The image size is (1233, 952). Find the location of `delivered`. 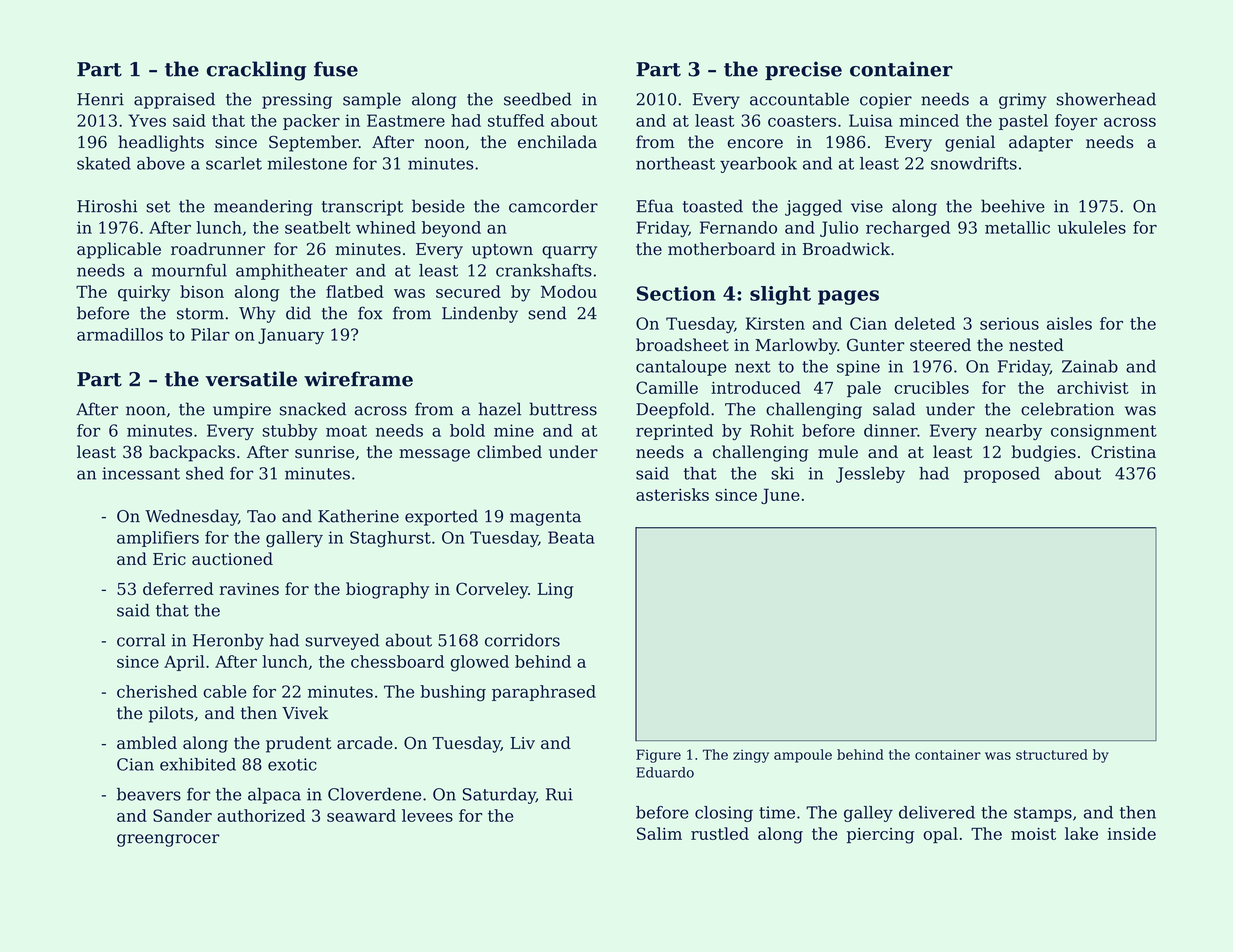

delivered is located at coordinates (937, 812).
